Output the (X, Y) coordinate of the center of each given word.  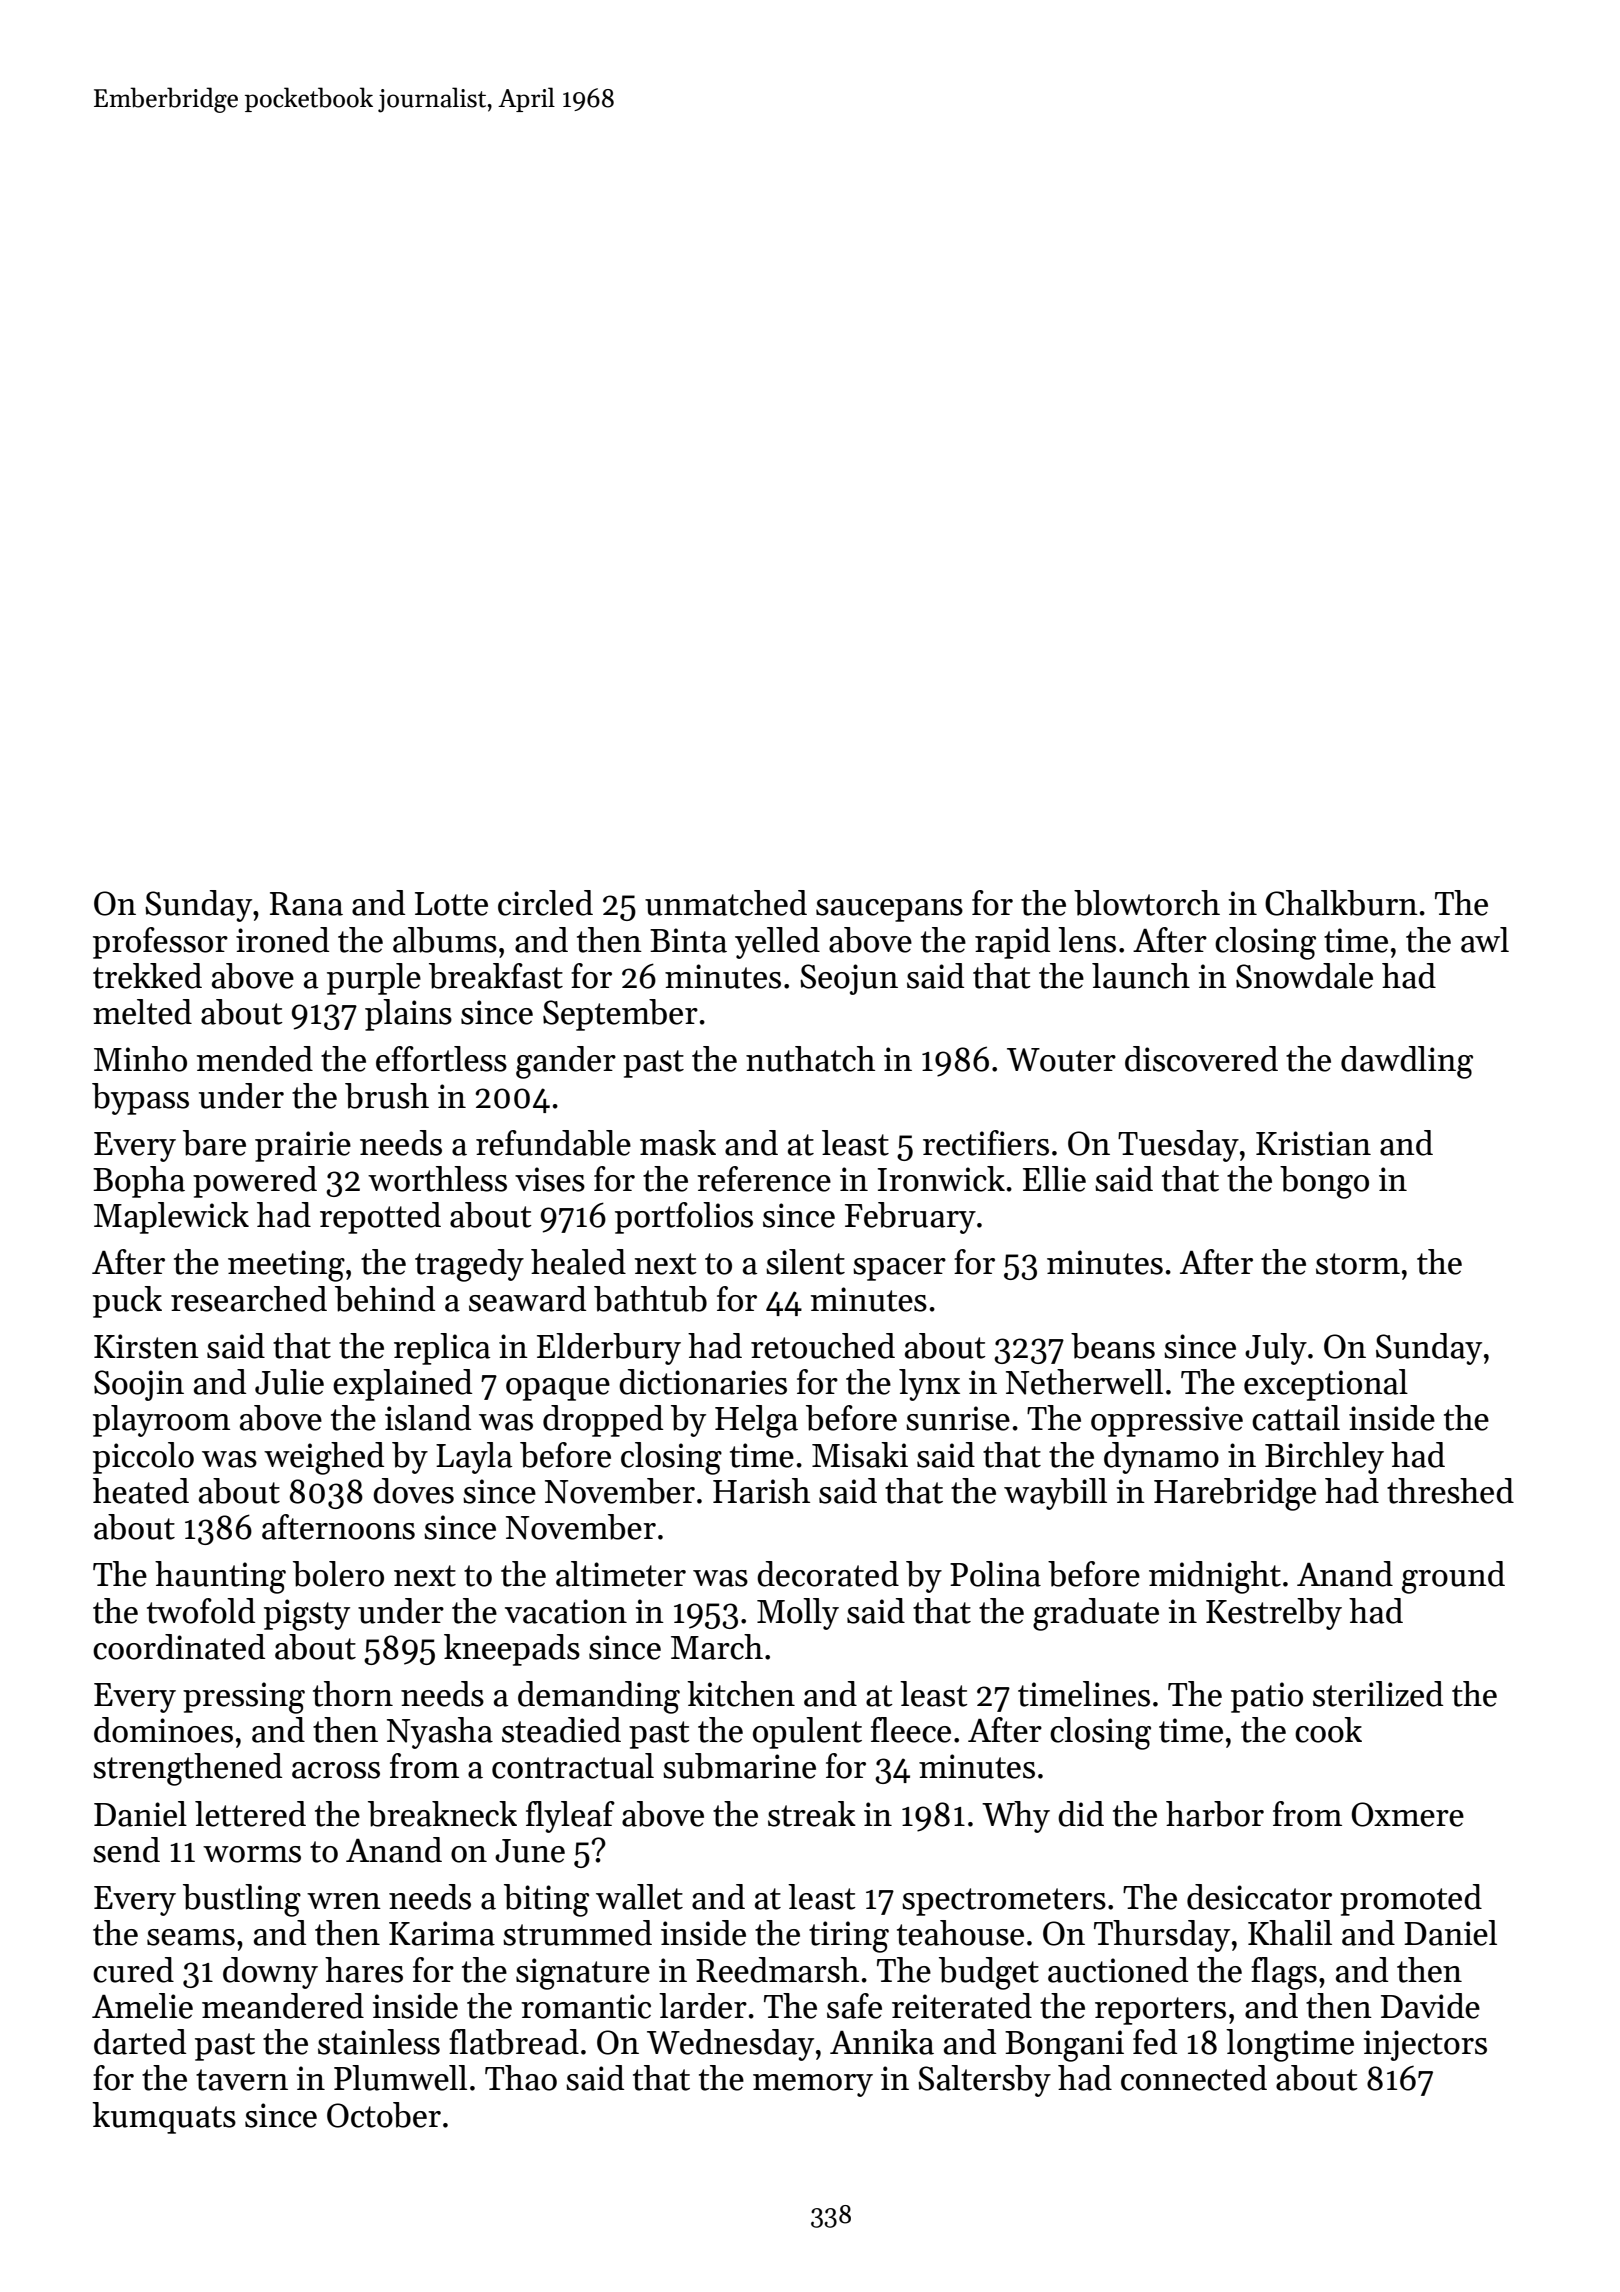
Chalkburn (1341, 903)
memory (813, 2085)
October (384, 2115)
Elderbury (609, 1349)
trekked (147, 976)
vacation (566, 1611)
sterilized (1378, 1694)
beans (1113, 1346)
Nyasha (440, 1733)
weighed (324, 1458)
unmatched (726, 903)
